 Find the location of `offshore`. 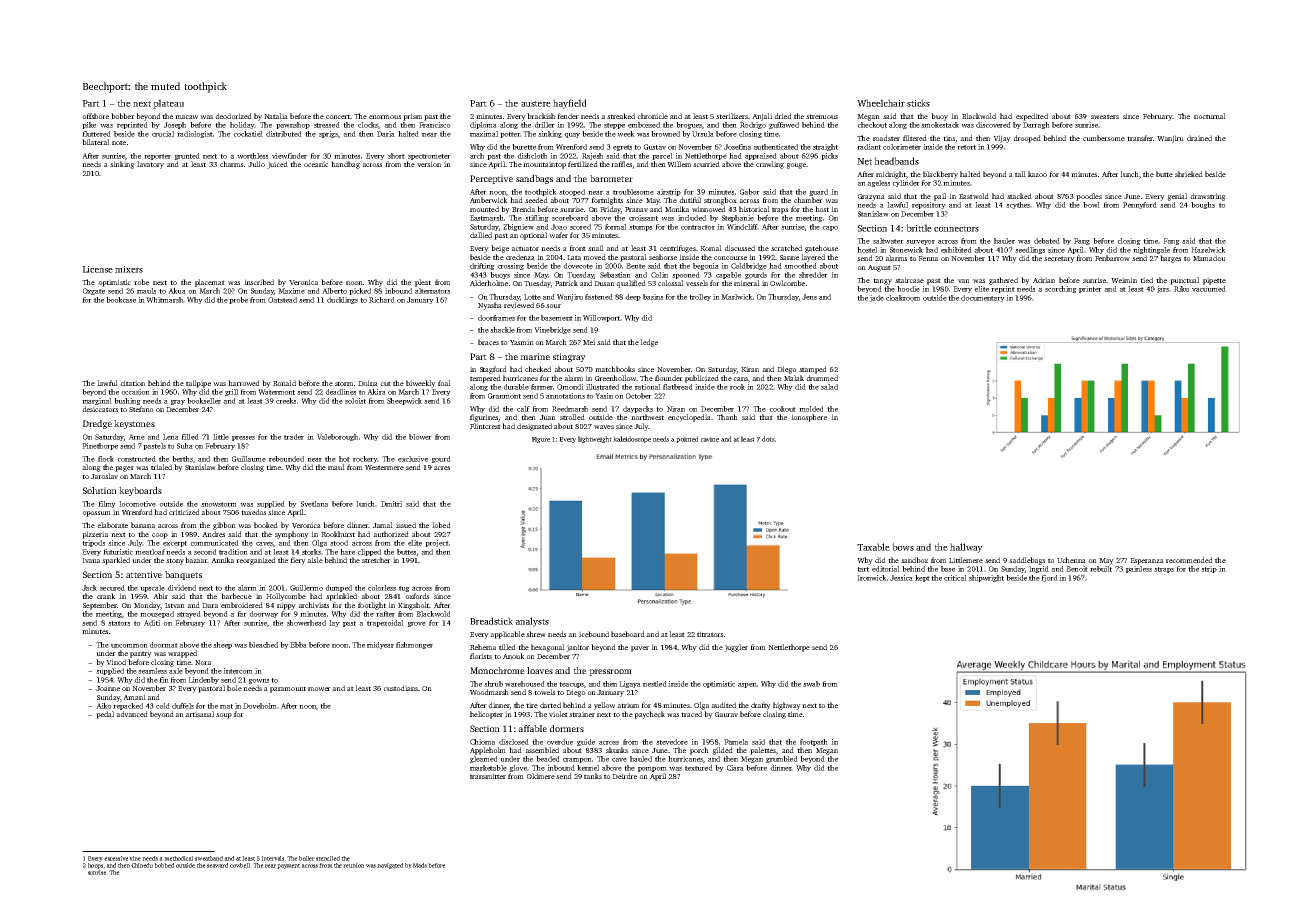

offshore is located at coordinates (95, 116).
